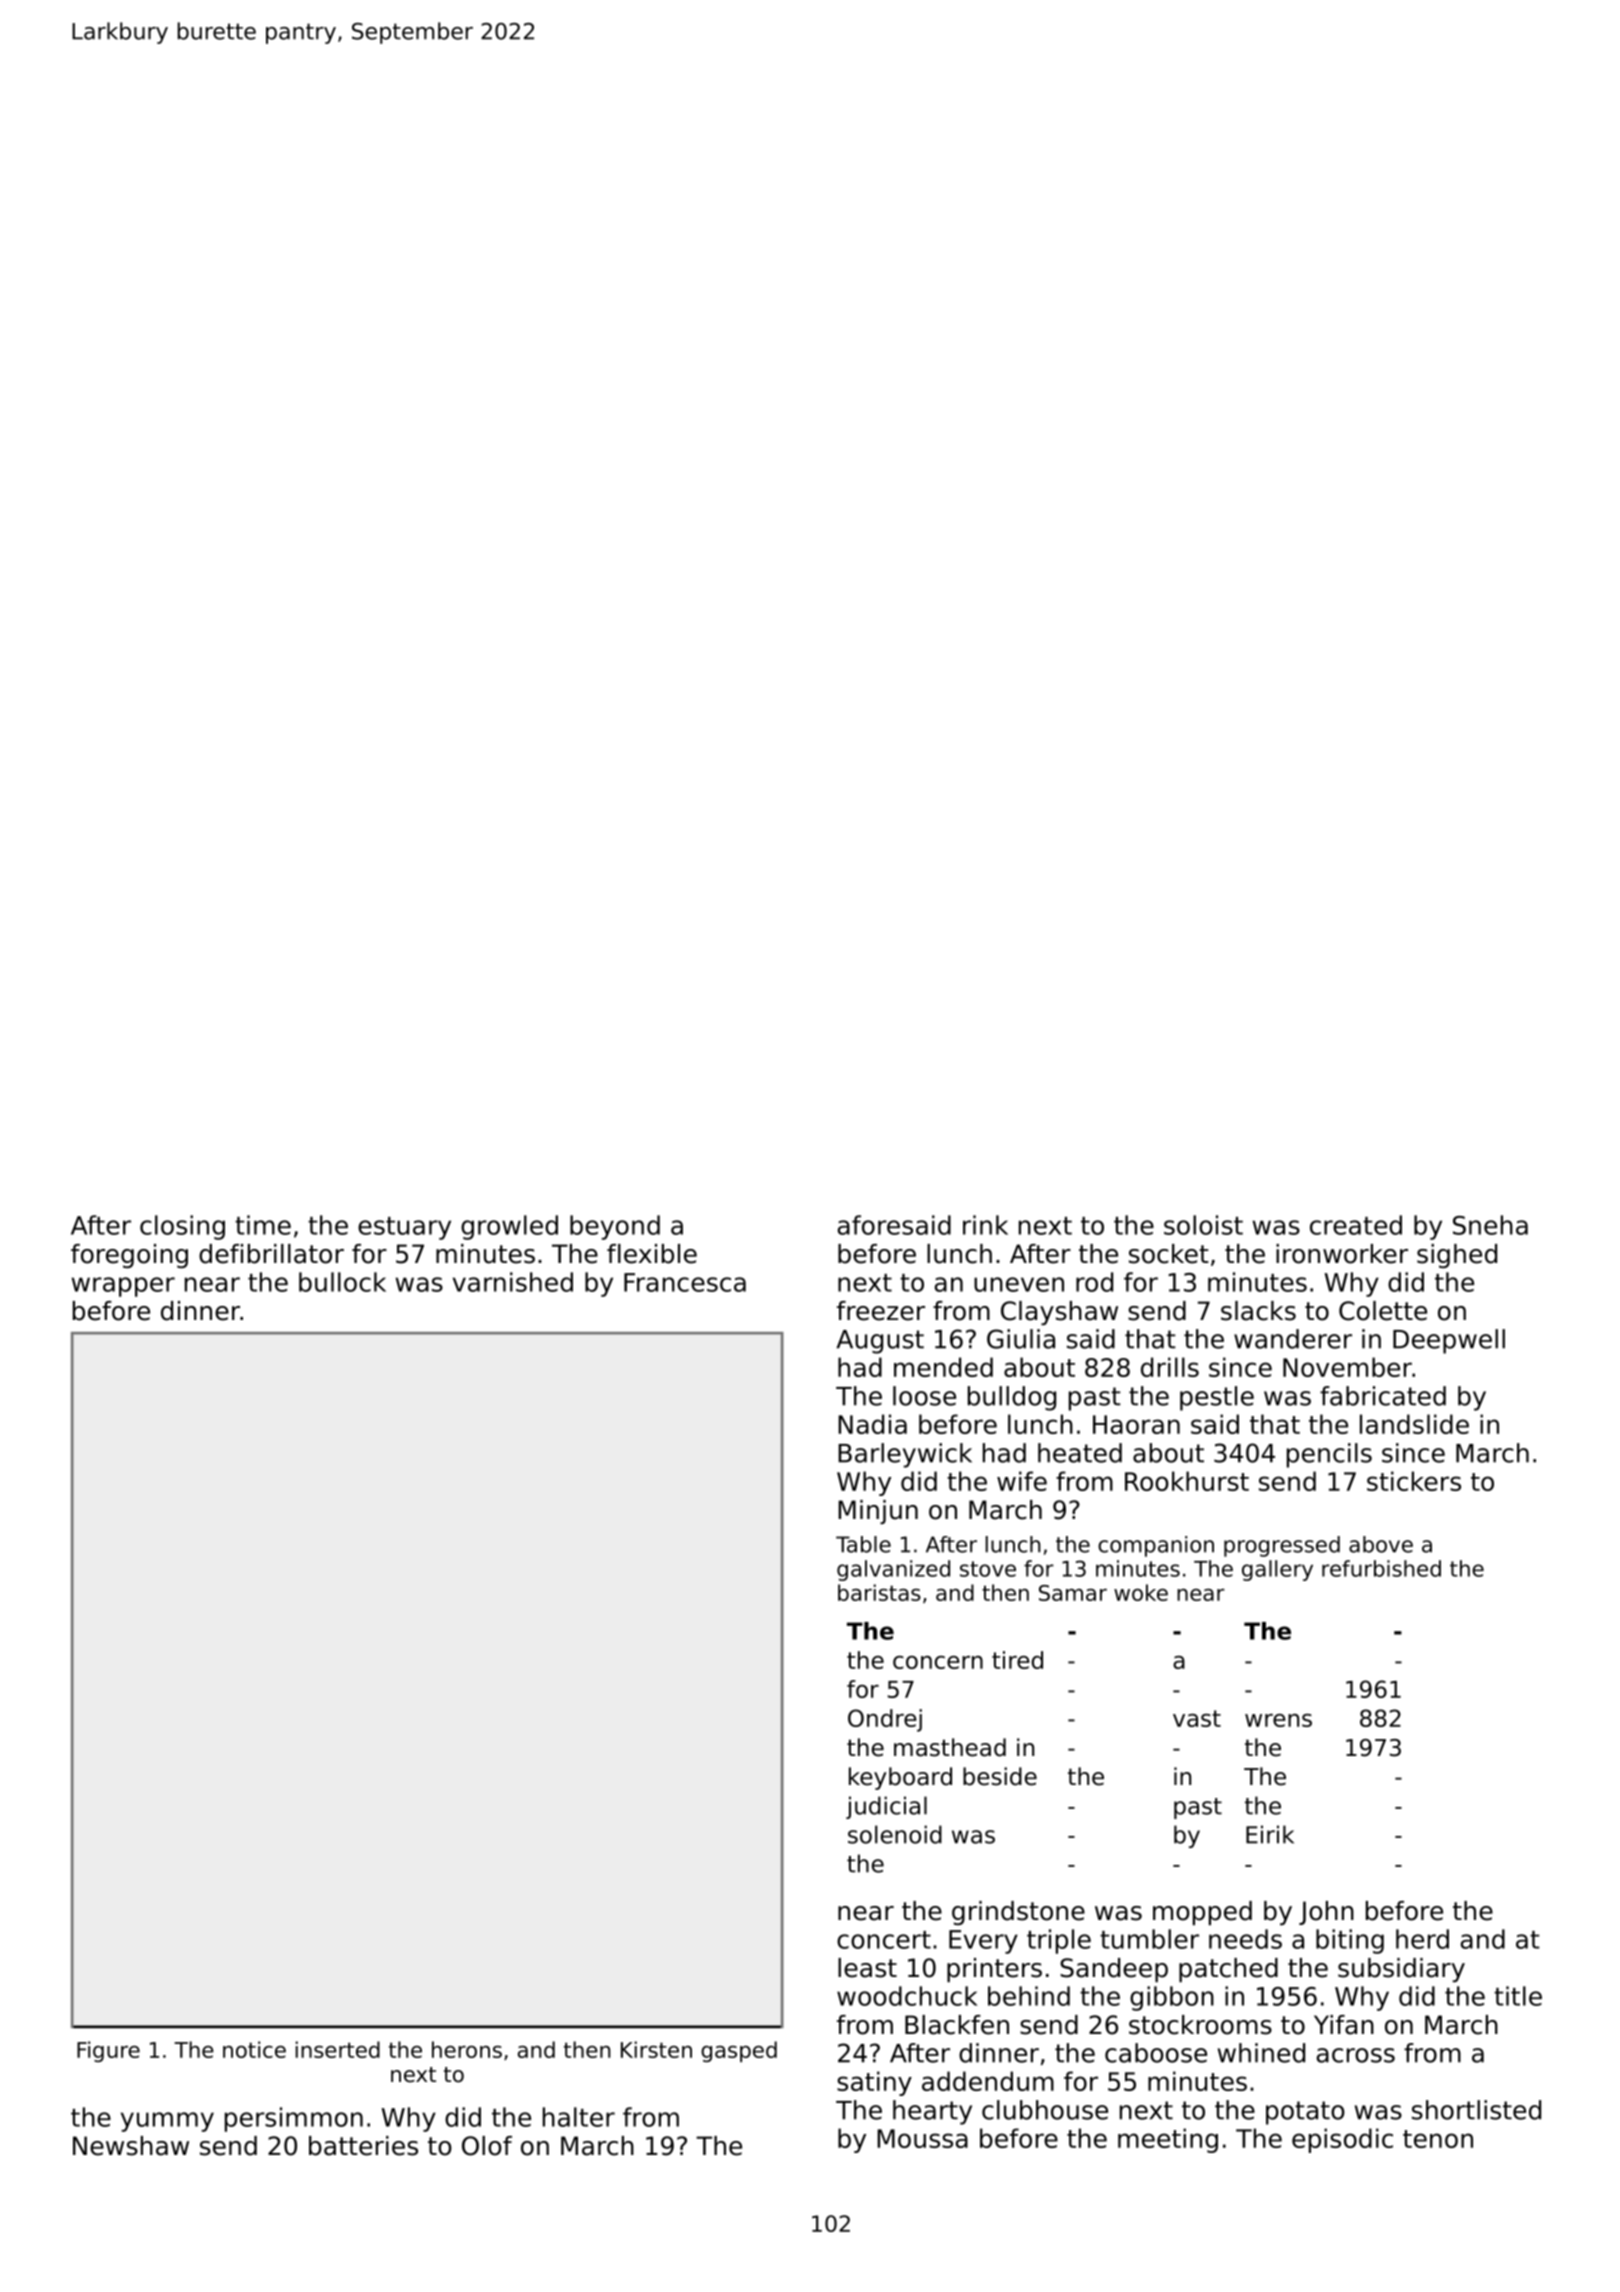  Describe the element at coordinates (879, 1592) in the screenshot. I see `baristas` at that location.
